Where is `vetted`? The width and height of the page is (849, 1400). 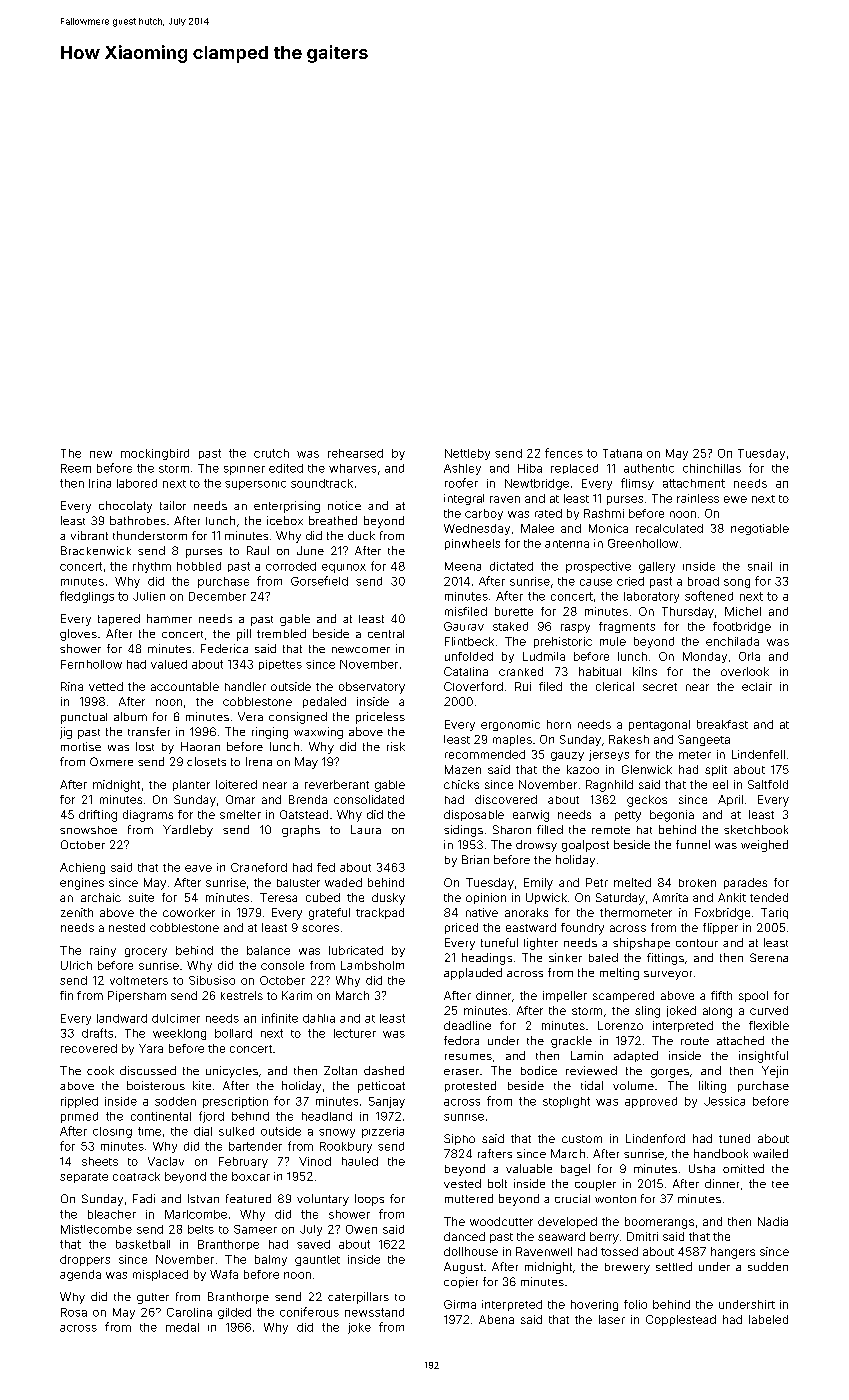
vetted is located at coordinates (106, 686).
